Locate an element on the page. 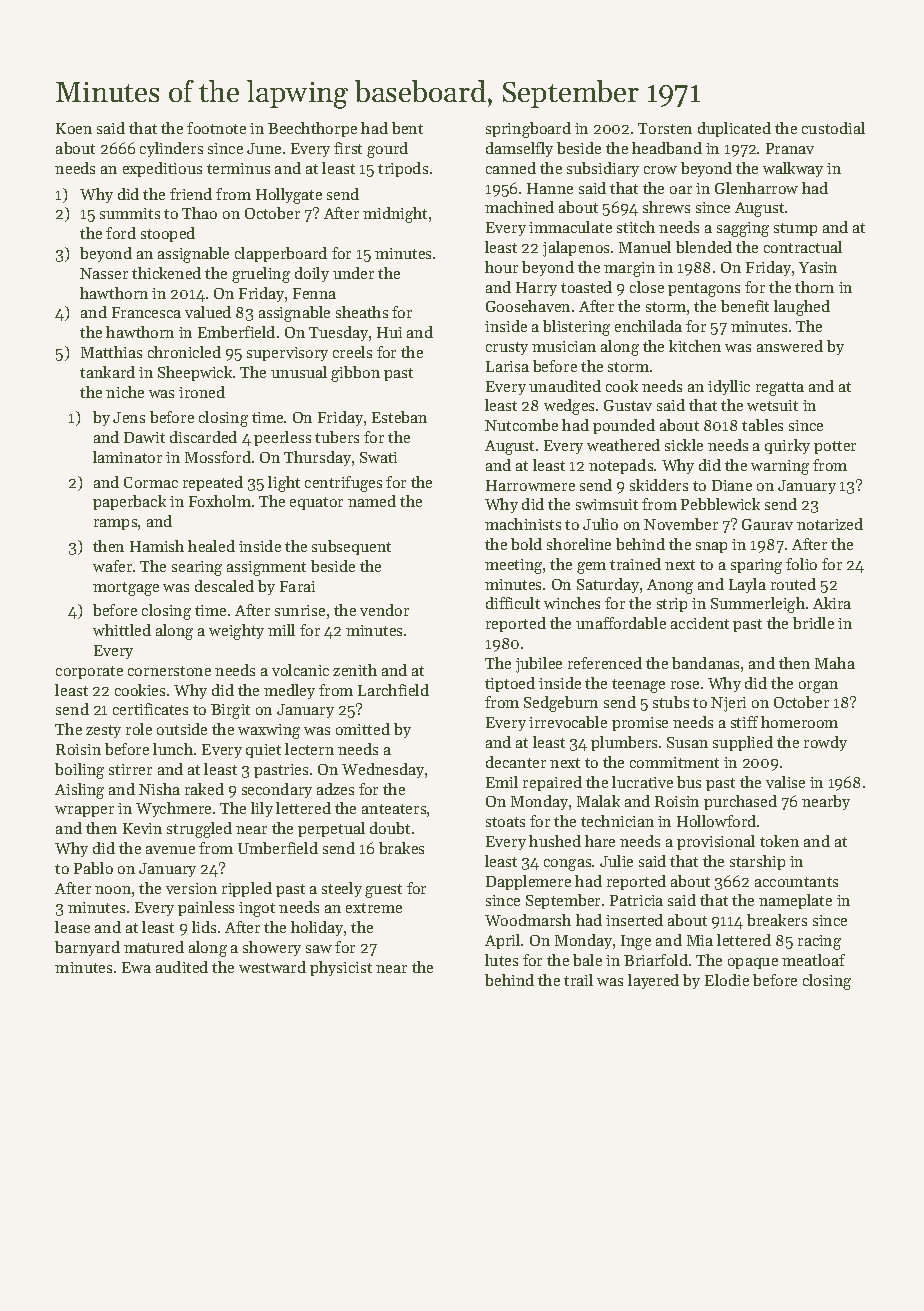 This document has width=924, height=1311. matured is located at coordinates (154, 947).
